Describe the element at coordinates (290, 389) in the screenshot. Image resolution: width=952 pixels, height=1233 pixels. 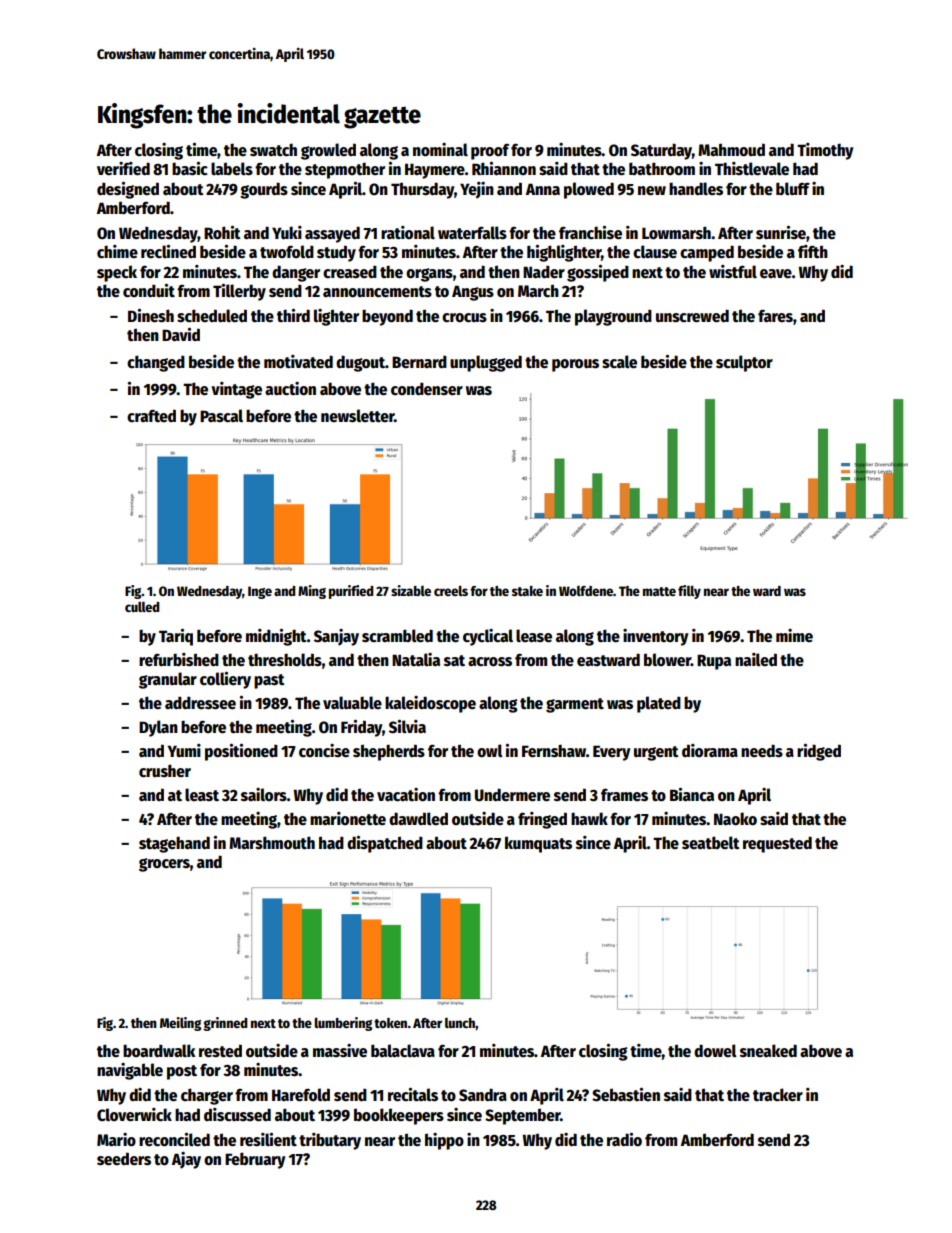
I see `auction` at that location.
